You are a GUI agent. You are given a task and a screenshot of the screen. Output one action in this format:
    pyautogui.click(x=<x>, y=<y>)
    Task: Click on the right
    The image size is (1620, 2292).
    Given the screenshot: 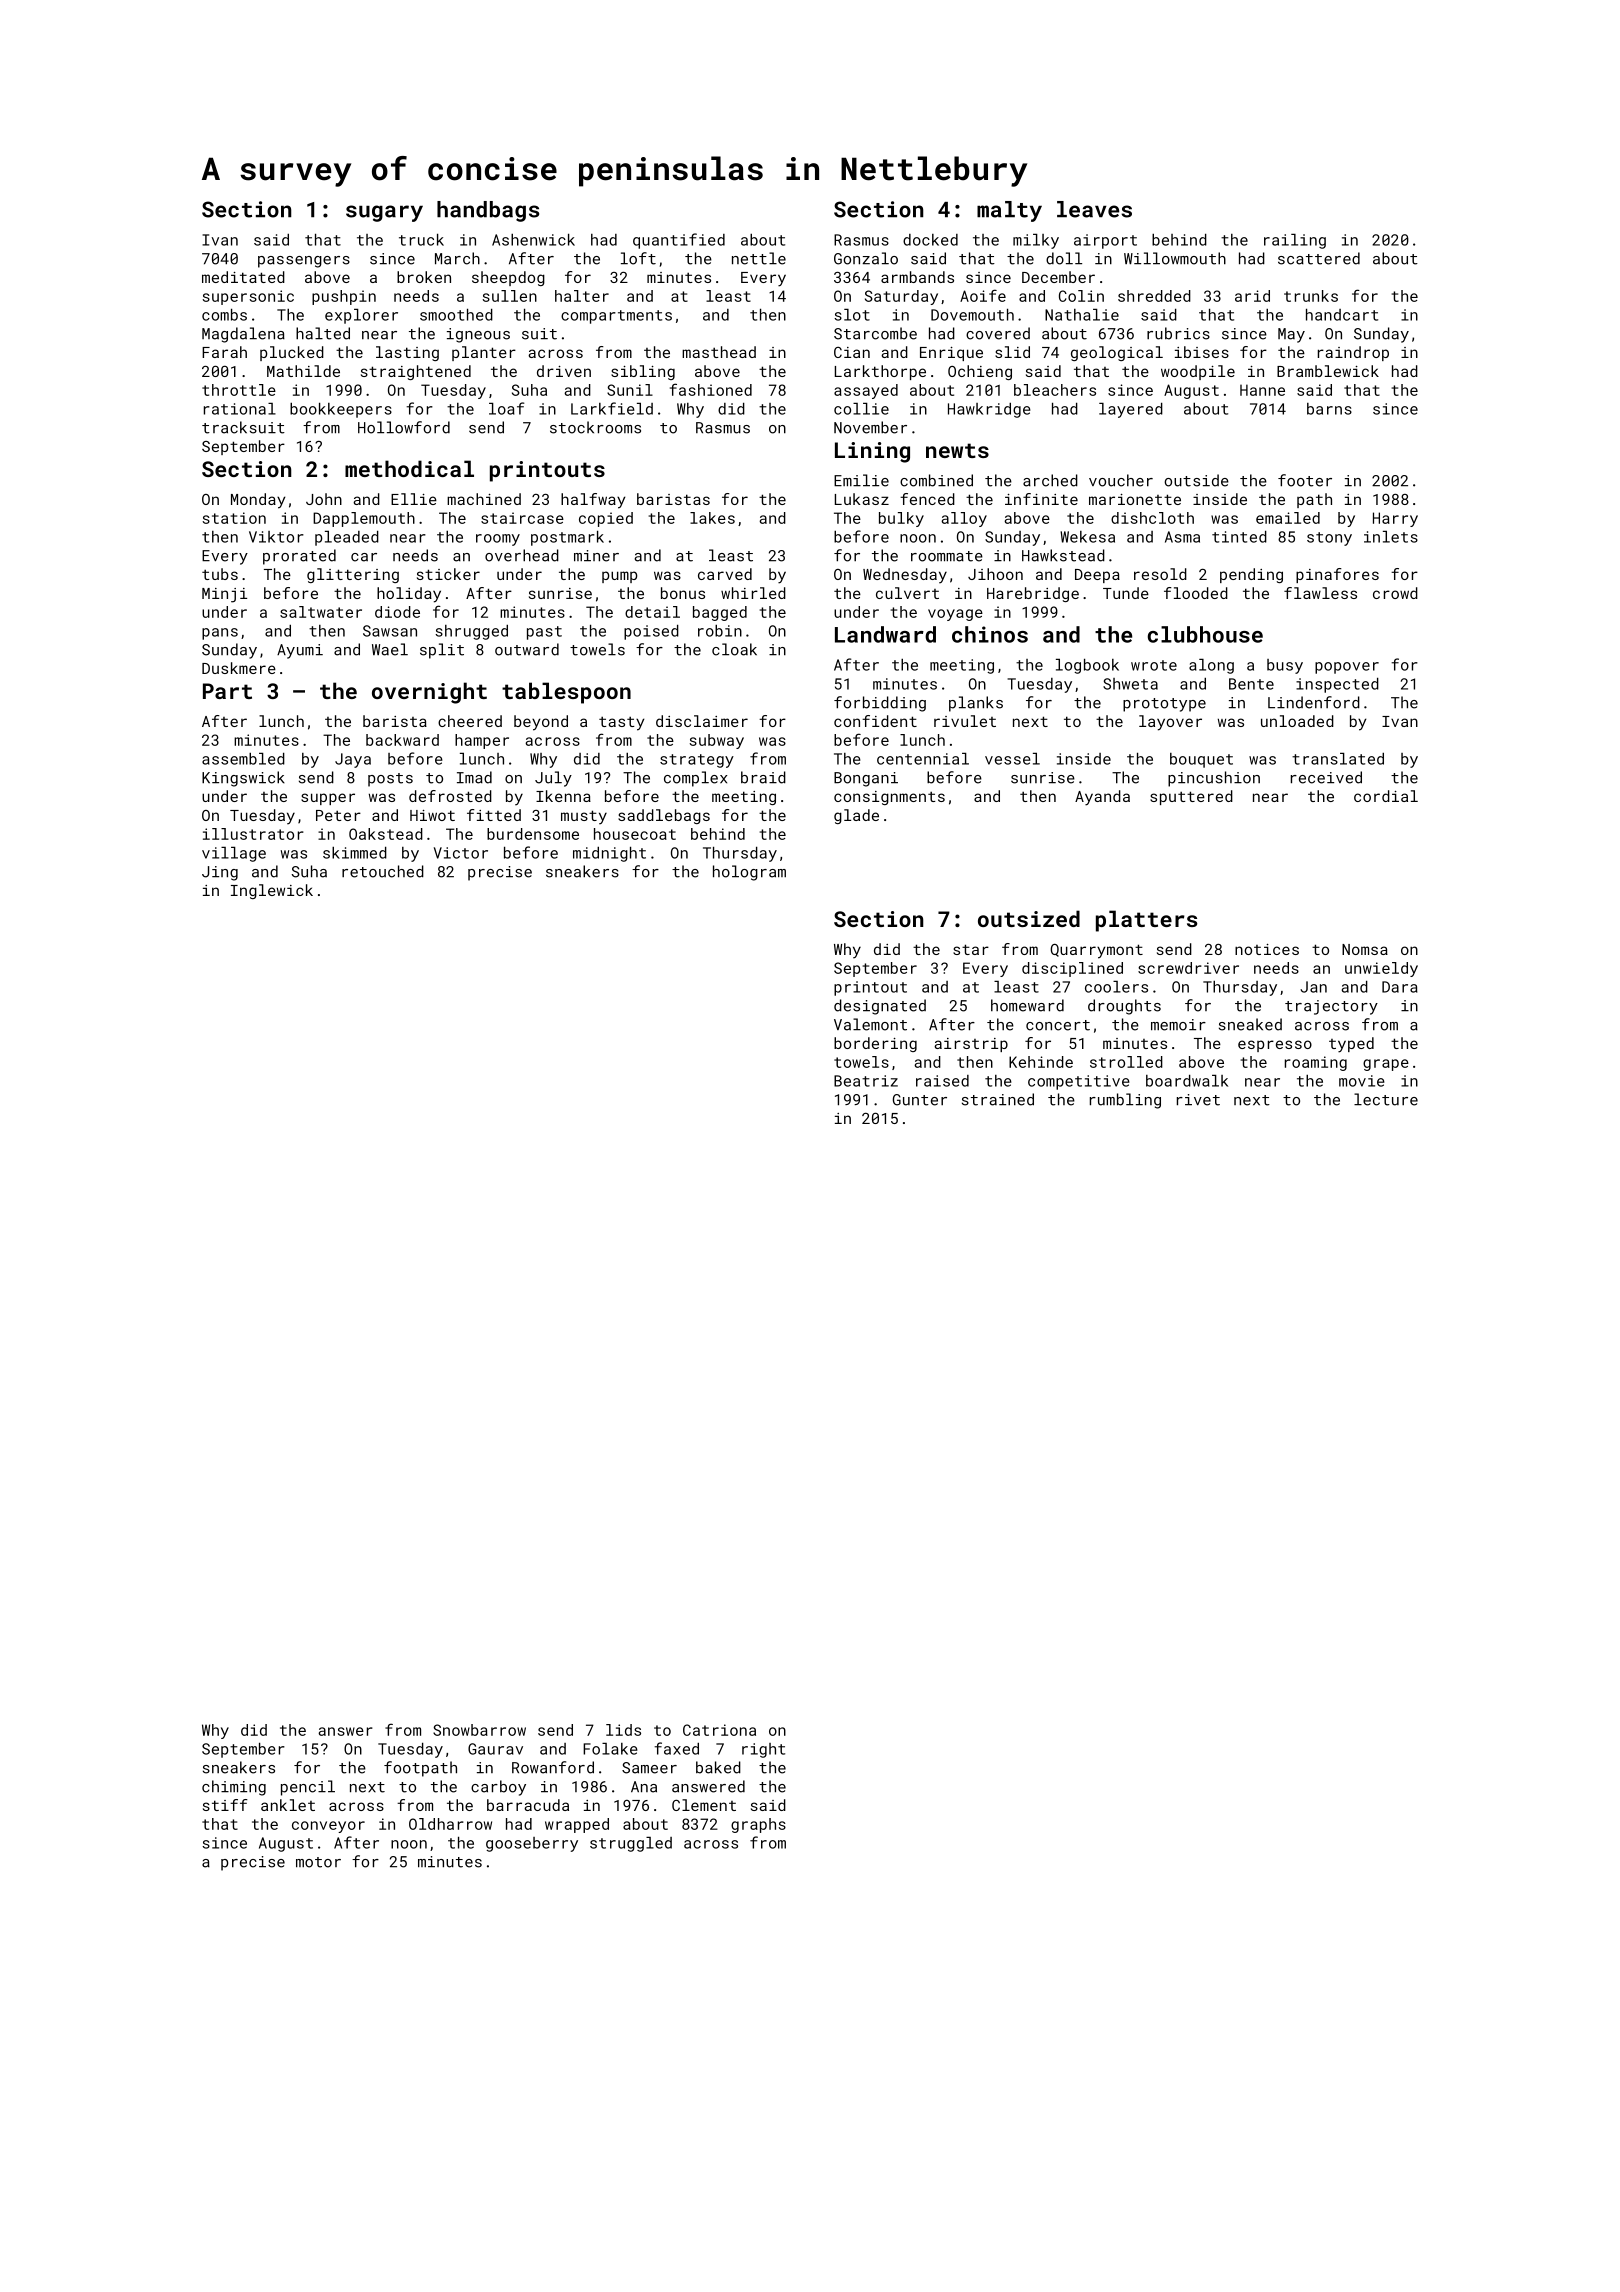 What is the action you would take?
    pyautogui.click(x=763, y=1750)
